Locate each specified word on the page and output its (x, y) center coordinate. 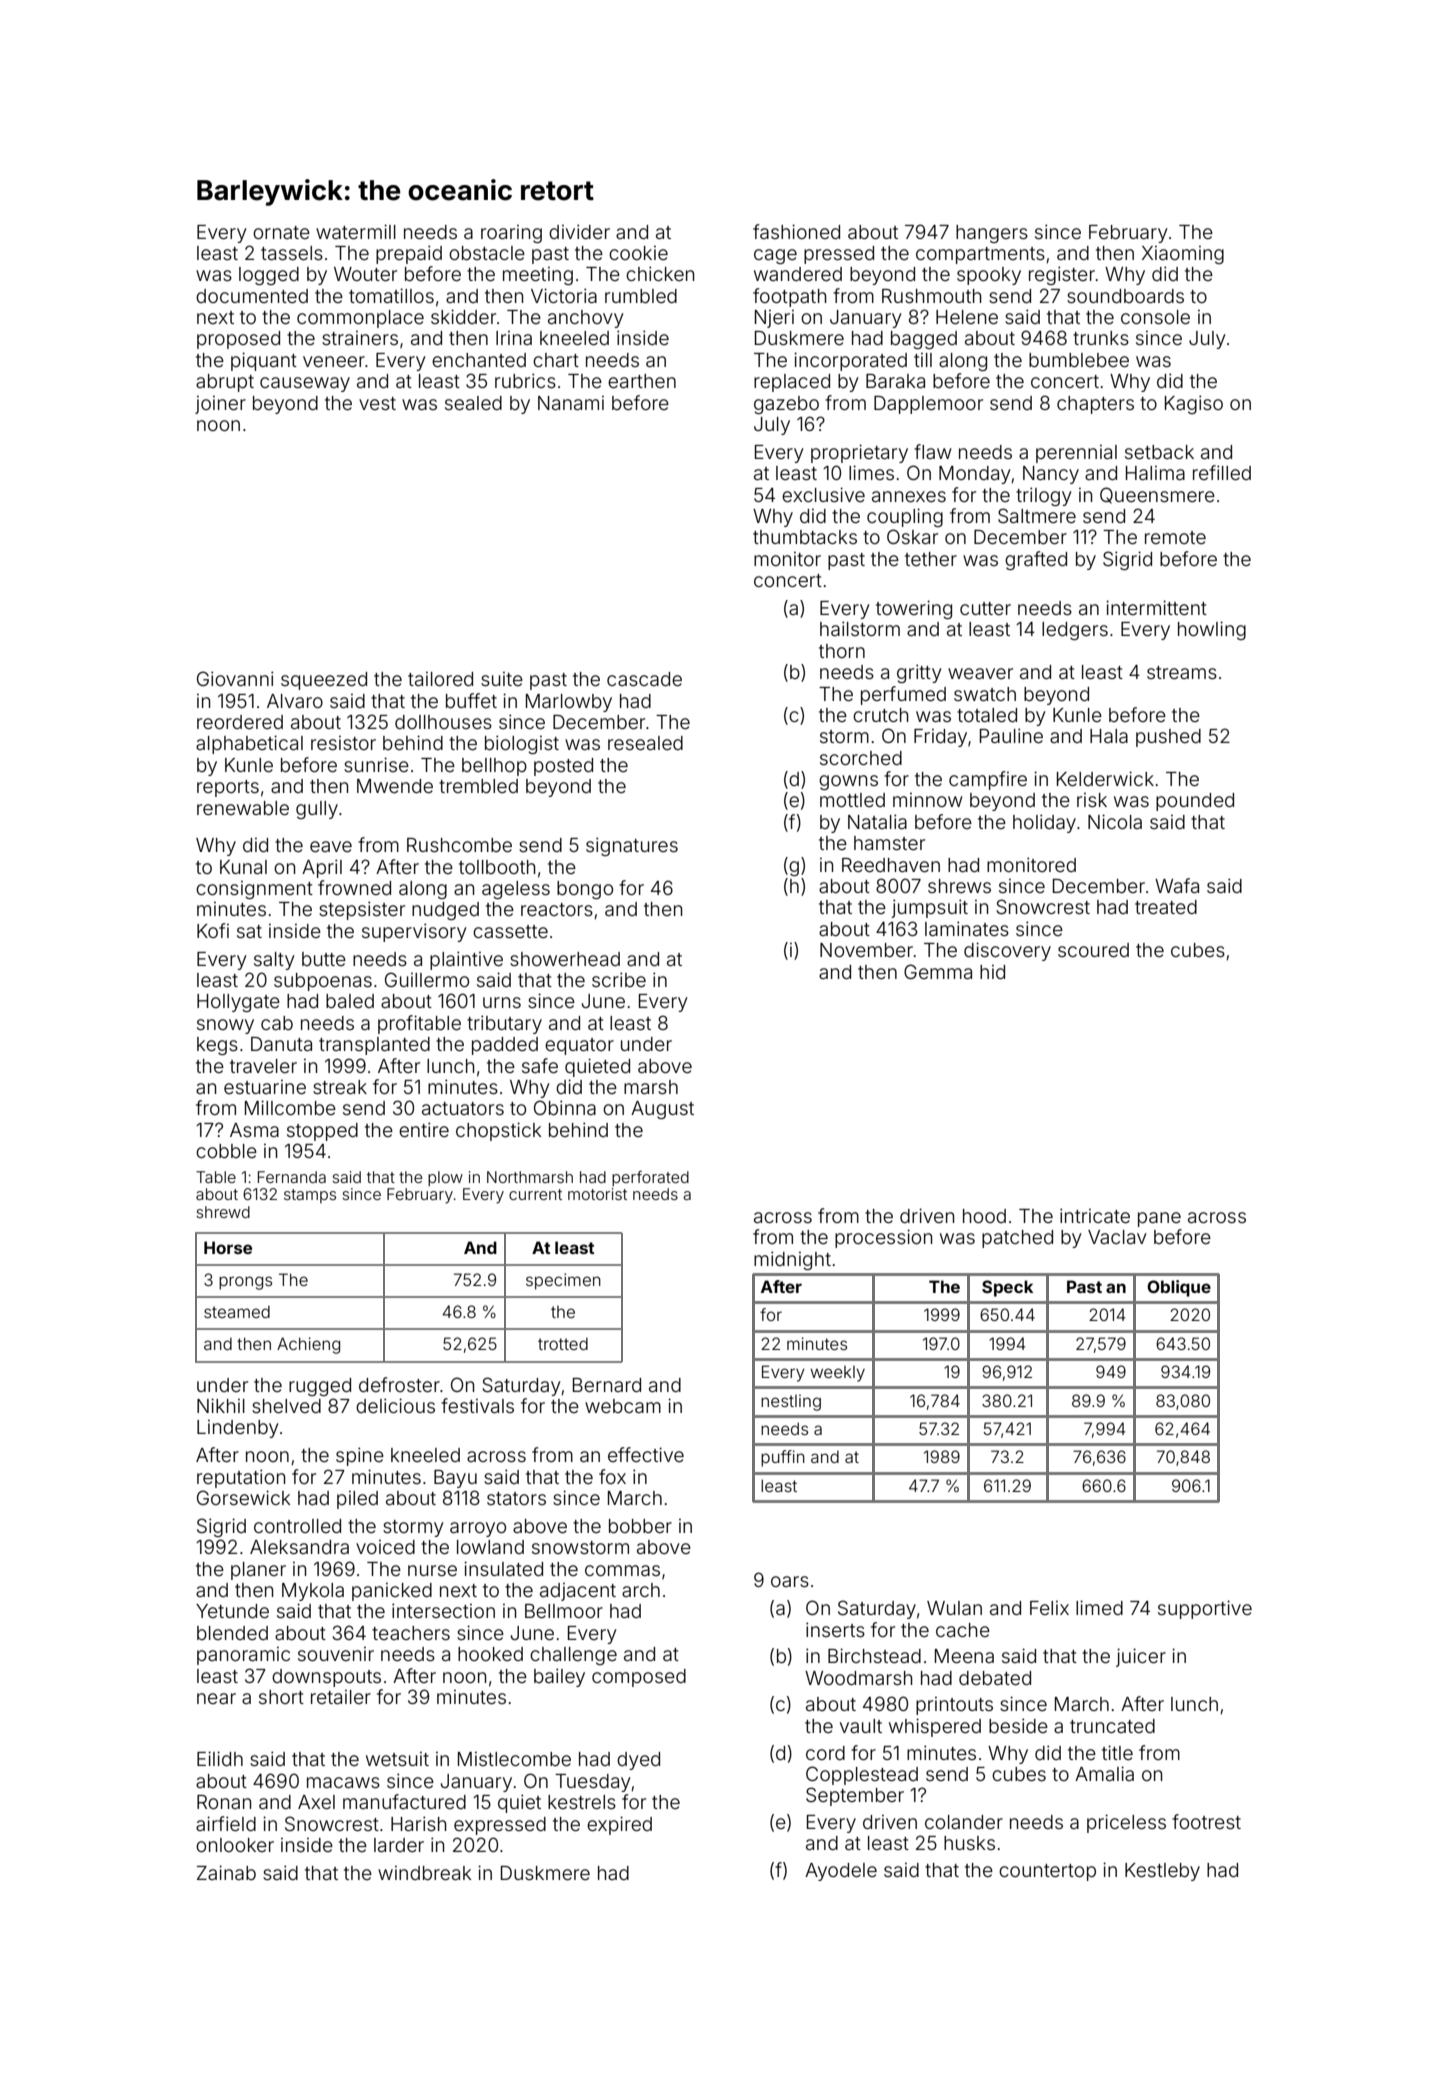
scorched (861, 758)
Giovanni (235, 678)
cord (825, 1753)
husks (969, 1843)
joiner (220, 405)
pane (1159, 1219)
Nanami (571, 403)
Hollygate (238, 1003)
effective (646, 1454)
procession (883, 1238)
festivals (477, 1405)
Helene (967, 317)
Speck (1007, 1288)
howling (1212, 630)
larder (399, 1845)
